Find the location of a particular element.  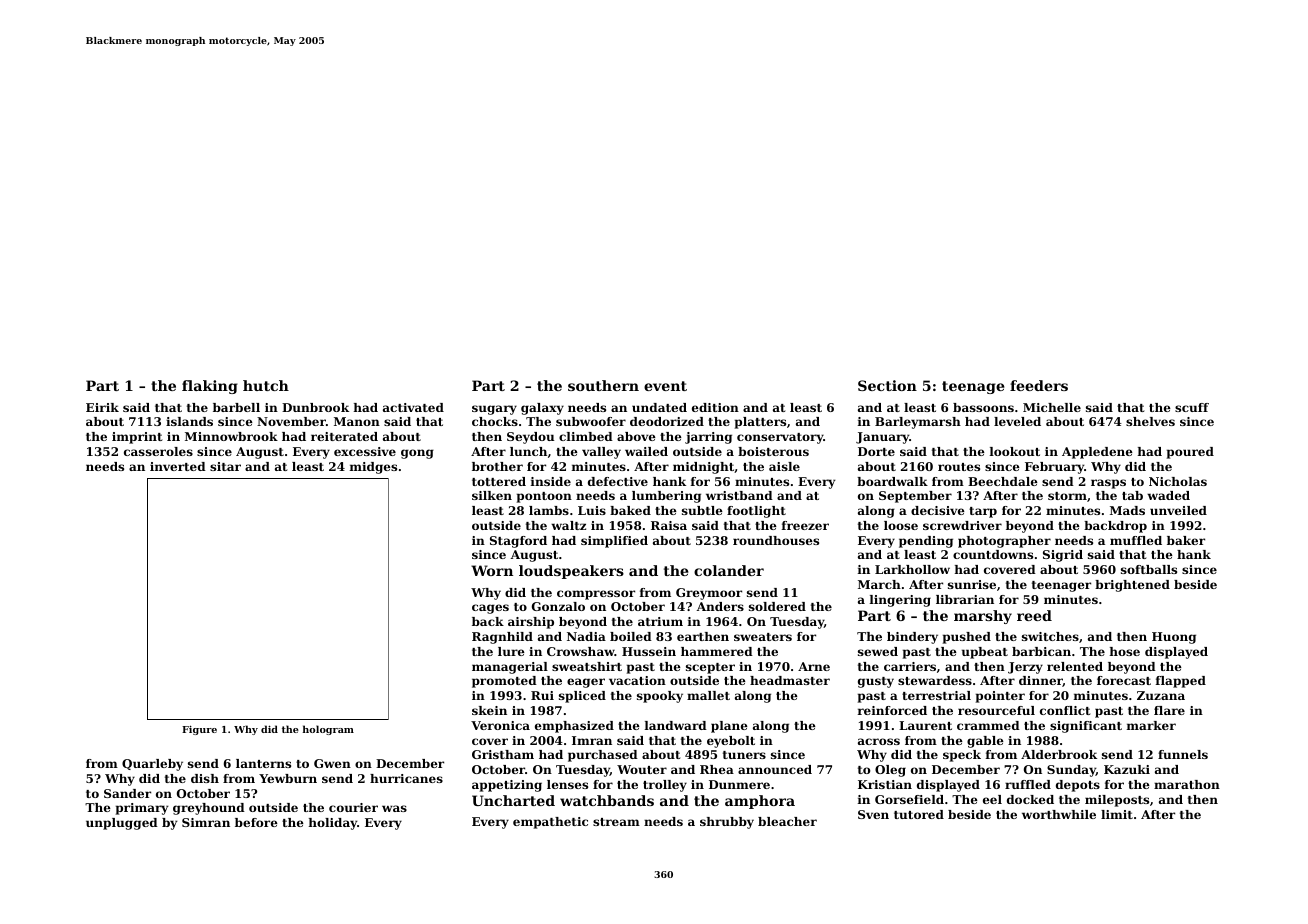

trolley is located at coordinates (665, 786).
